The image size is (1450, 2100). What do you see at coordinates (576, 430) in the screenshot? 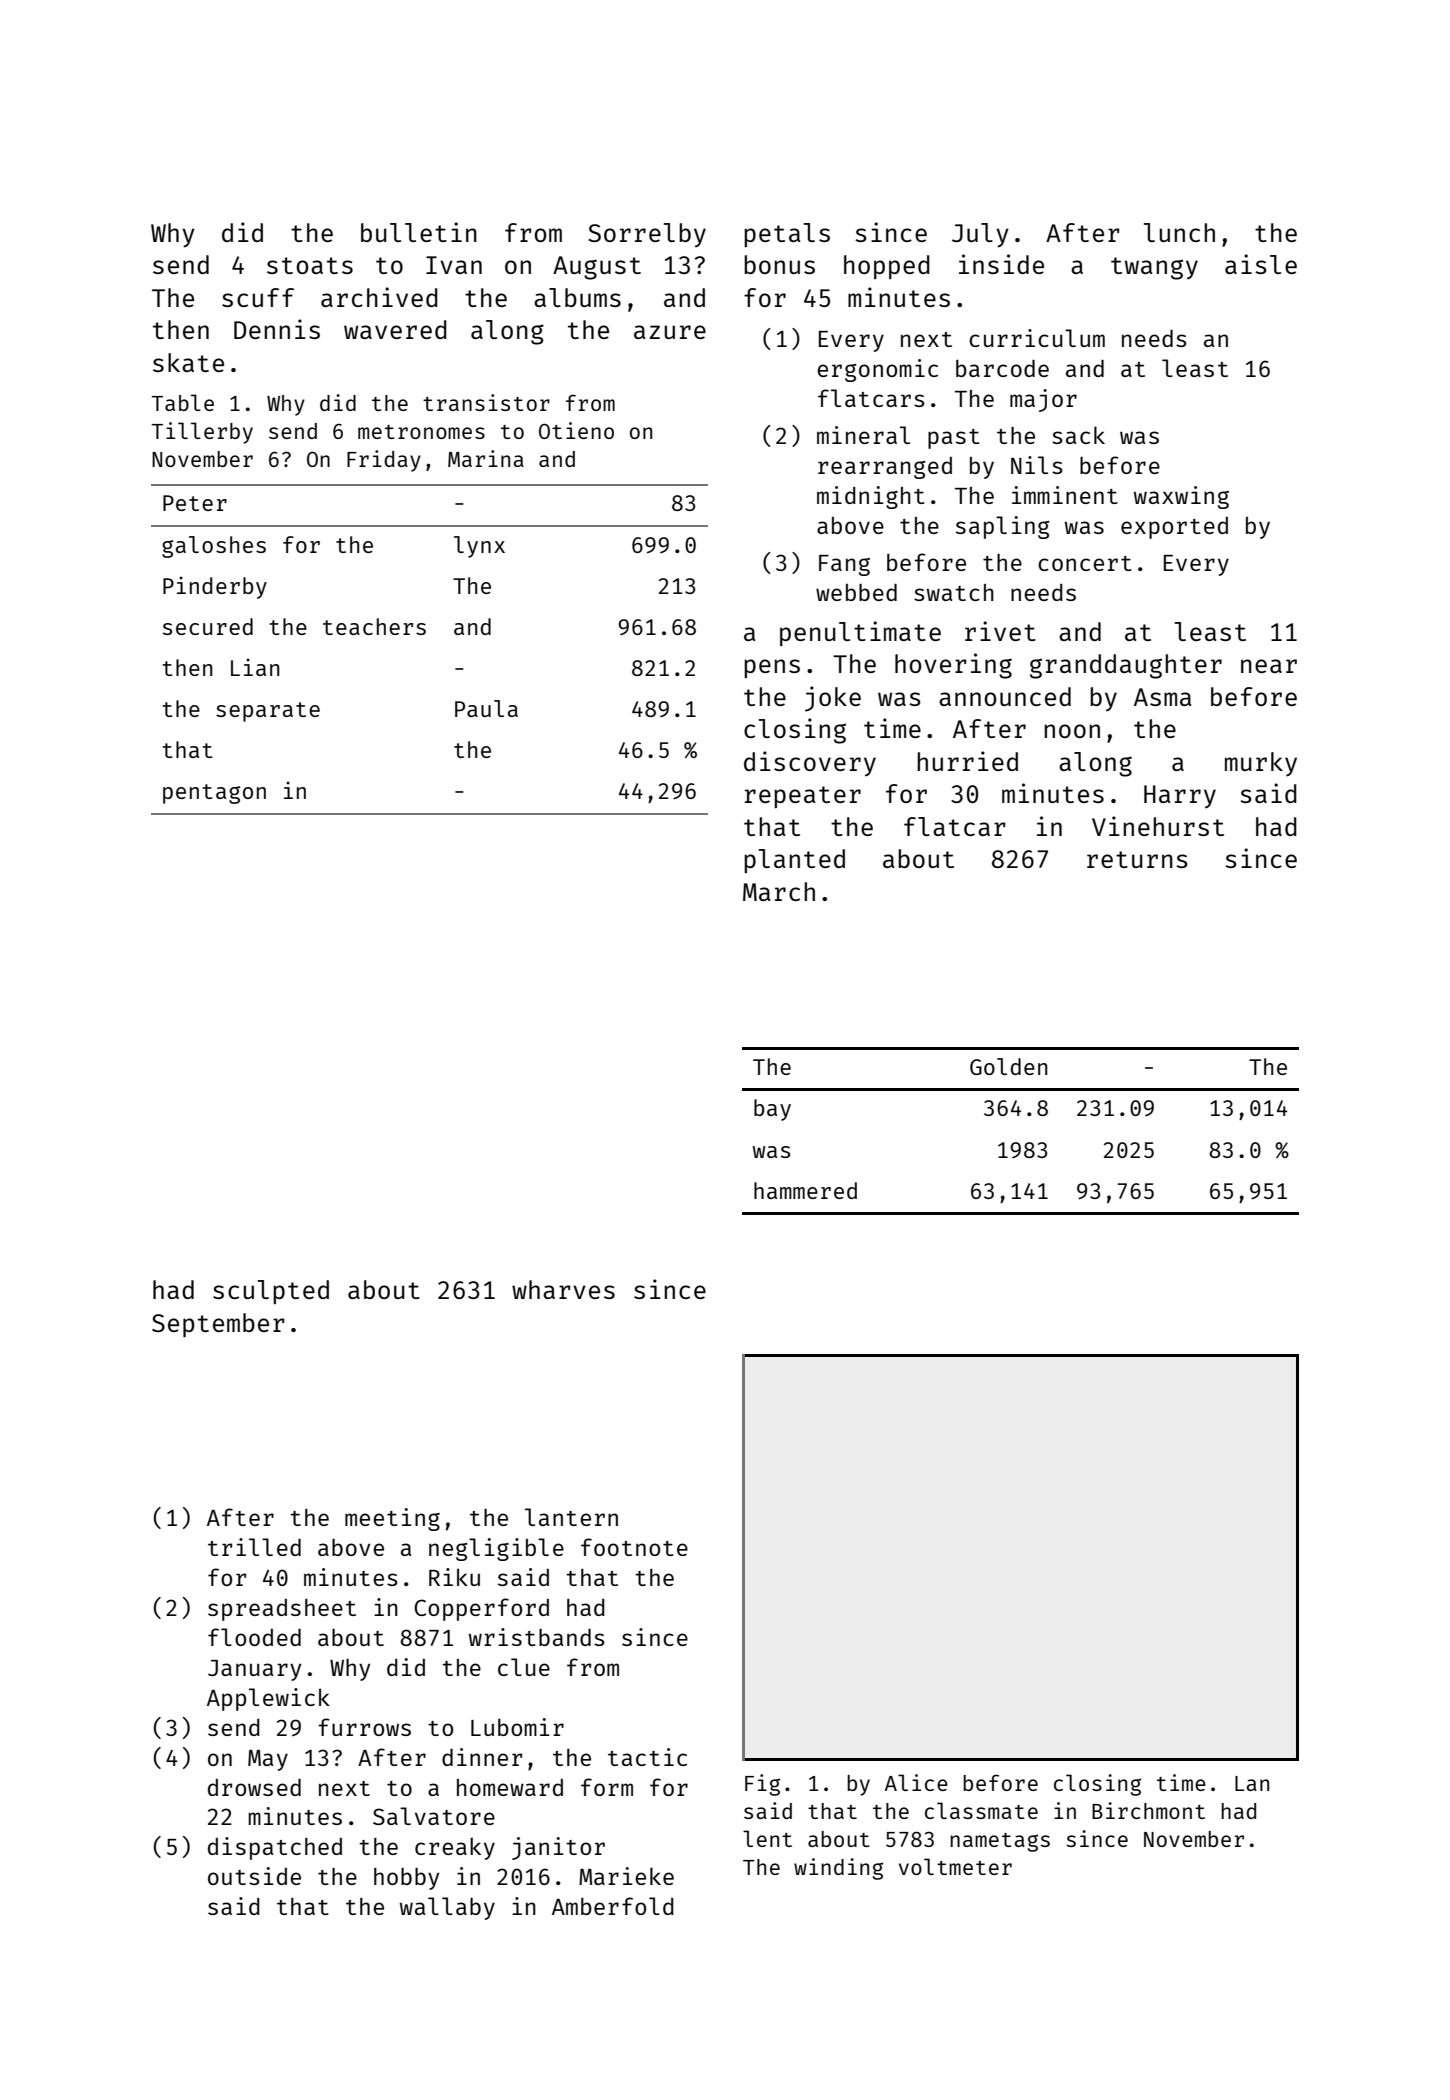
I see `Otieno` at bounding box center [576, 430].
